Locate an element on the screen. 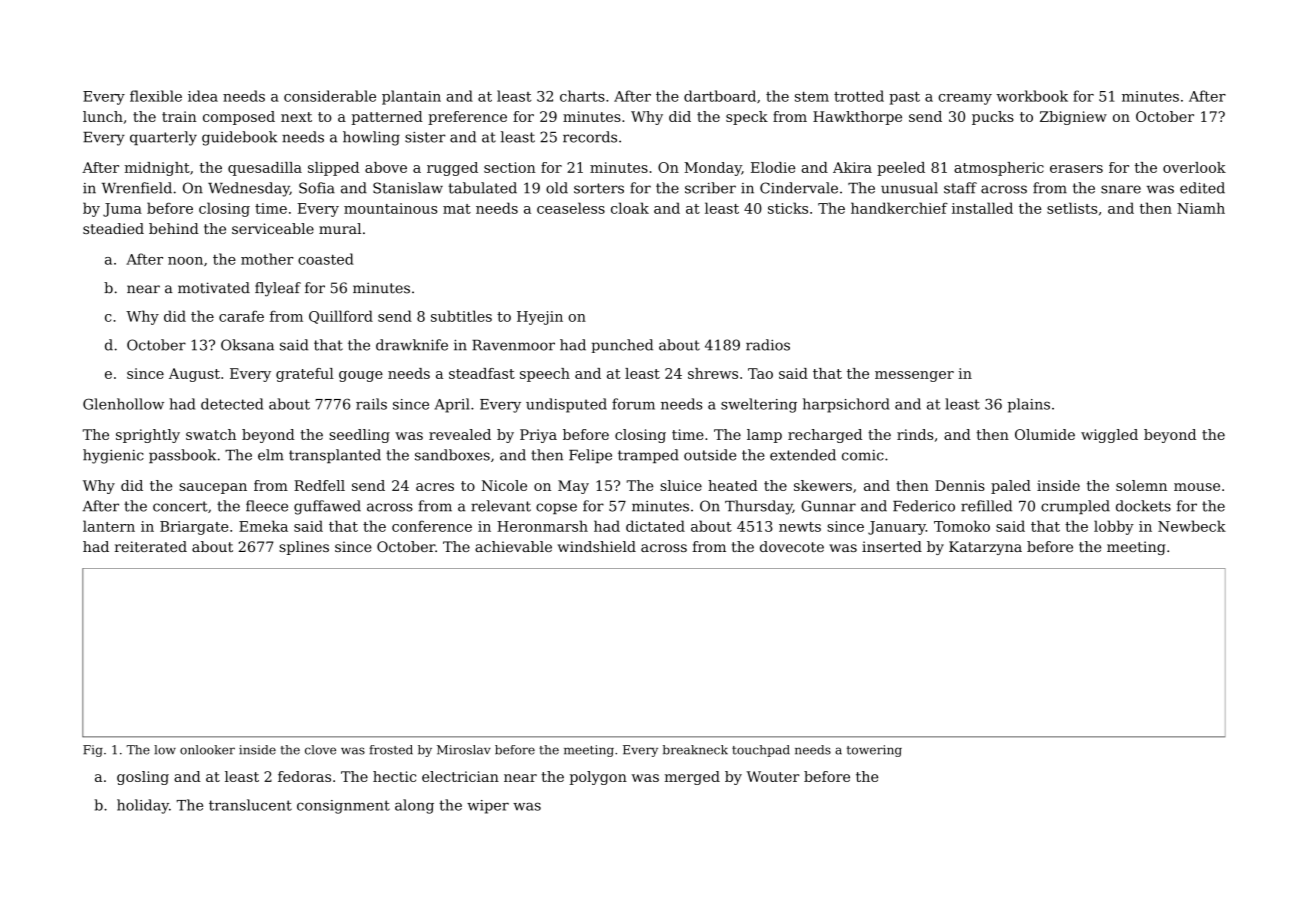  reiterated is located at coordinates (151, 546).
